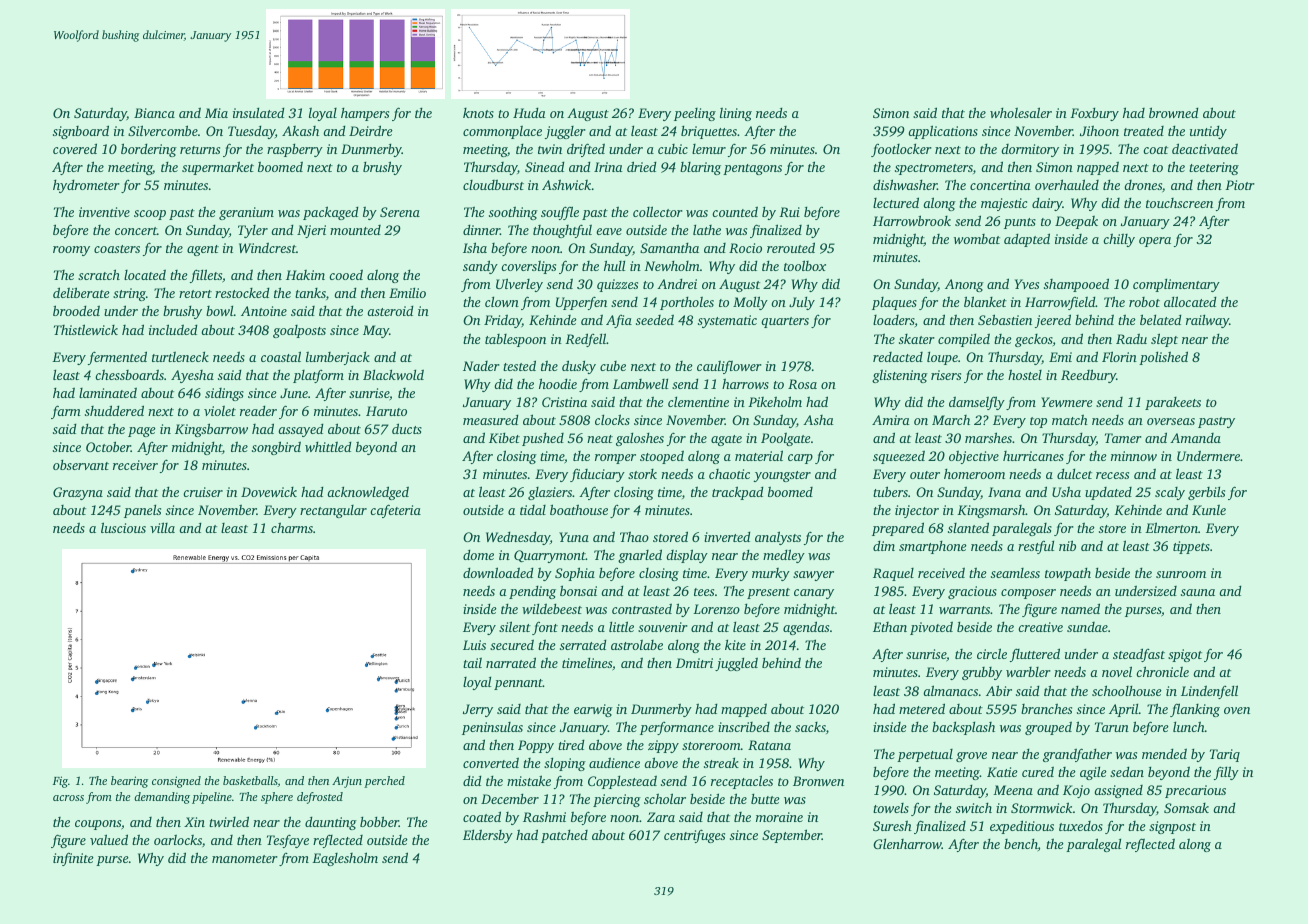  I want to click on panels, so click(142, 511).
